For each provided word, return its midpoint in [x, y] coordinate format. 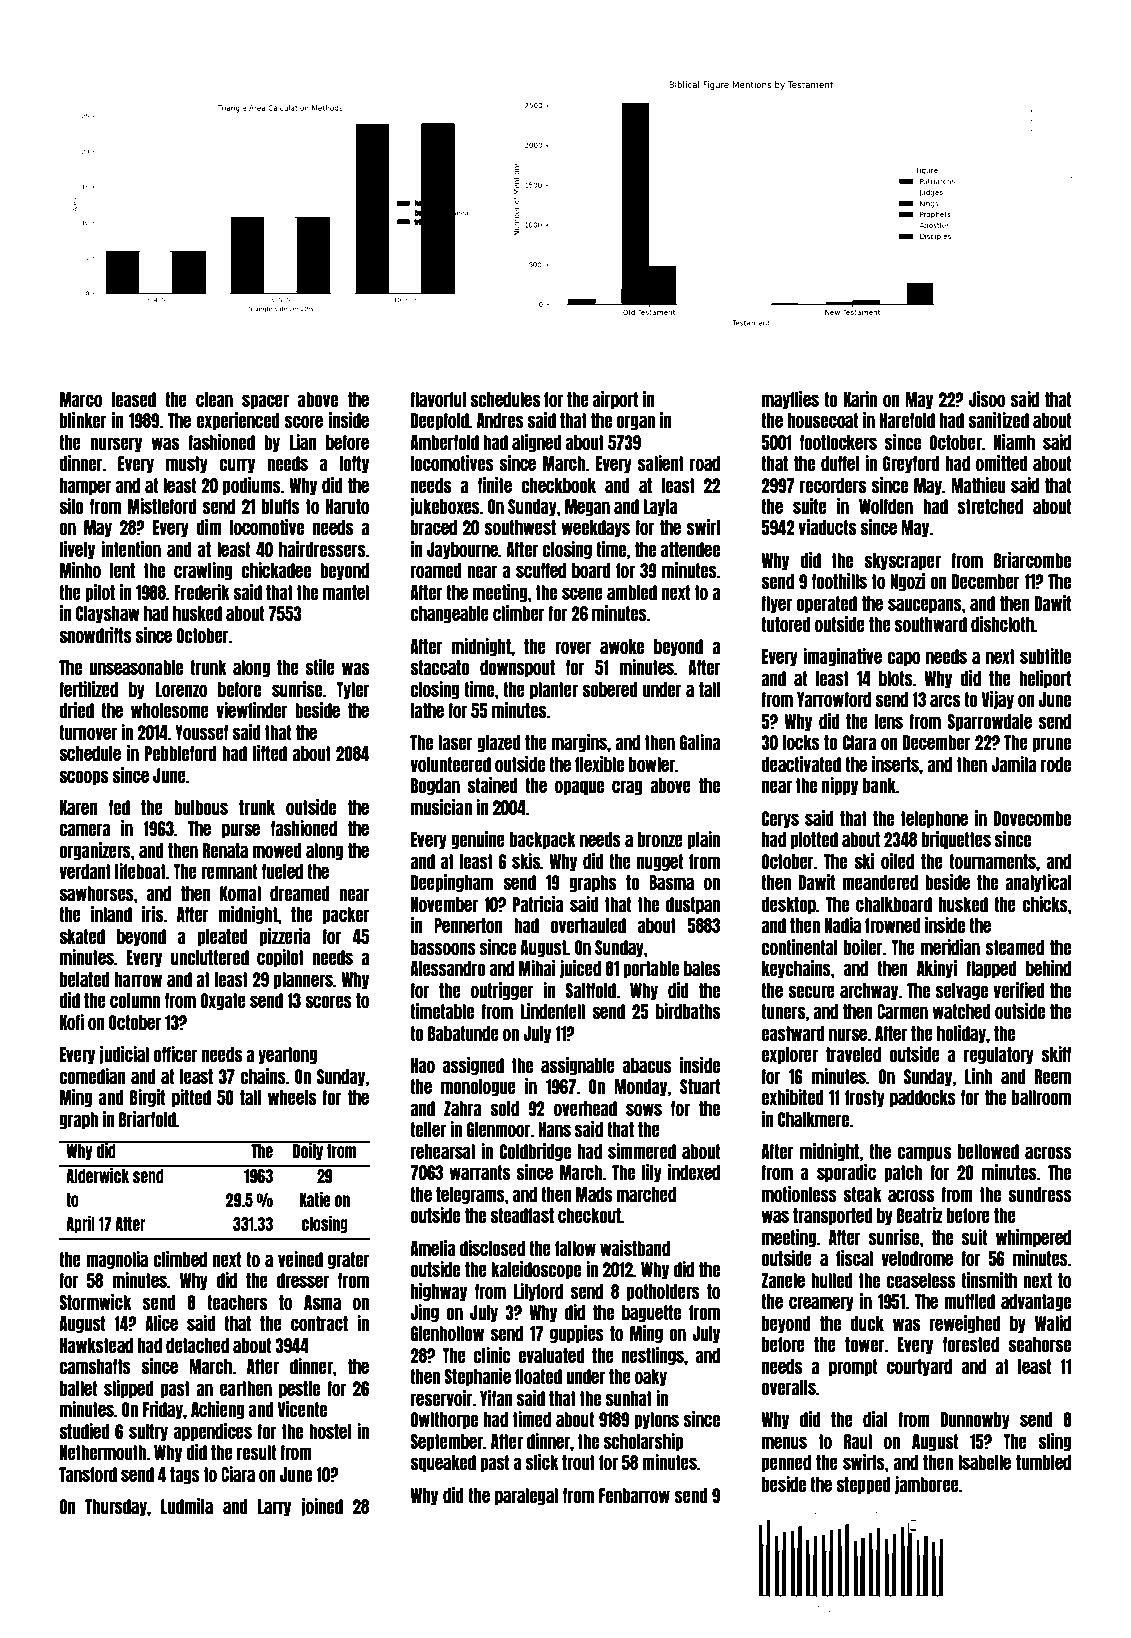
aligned [537, 443]
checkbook [558, 485]
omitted [1002, 463]
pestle [299, 1389]
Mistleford [162, 506]
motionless [799, 1194]
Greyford [911, 464]
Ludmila [187, 1506]
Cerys [780, 819]
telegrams [470, 1195]
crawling [203, 571]
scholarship [643, 1442]
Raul [858, 1441]
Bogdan [435, 786]
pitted [191, 1098]
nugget [660, 862]
